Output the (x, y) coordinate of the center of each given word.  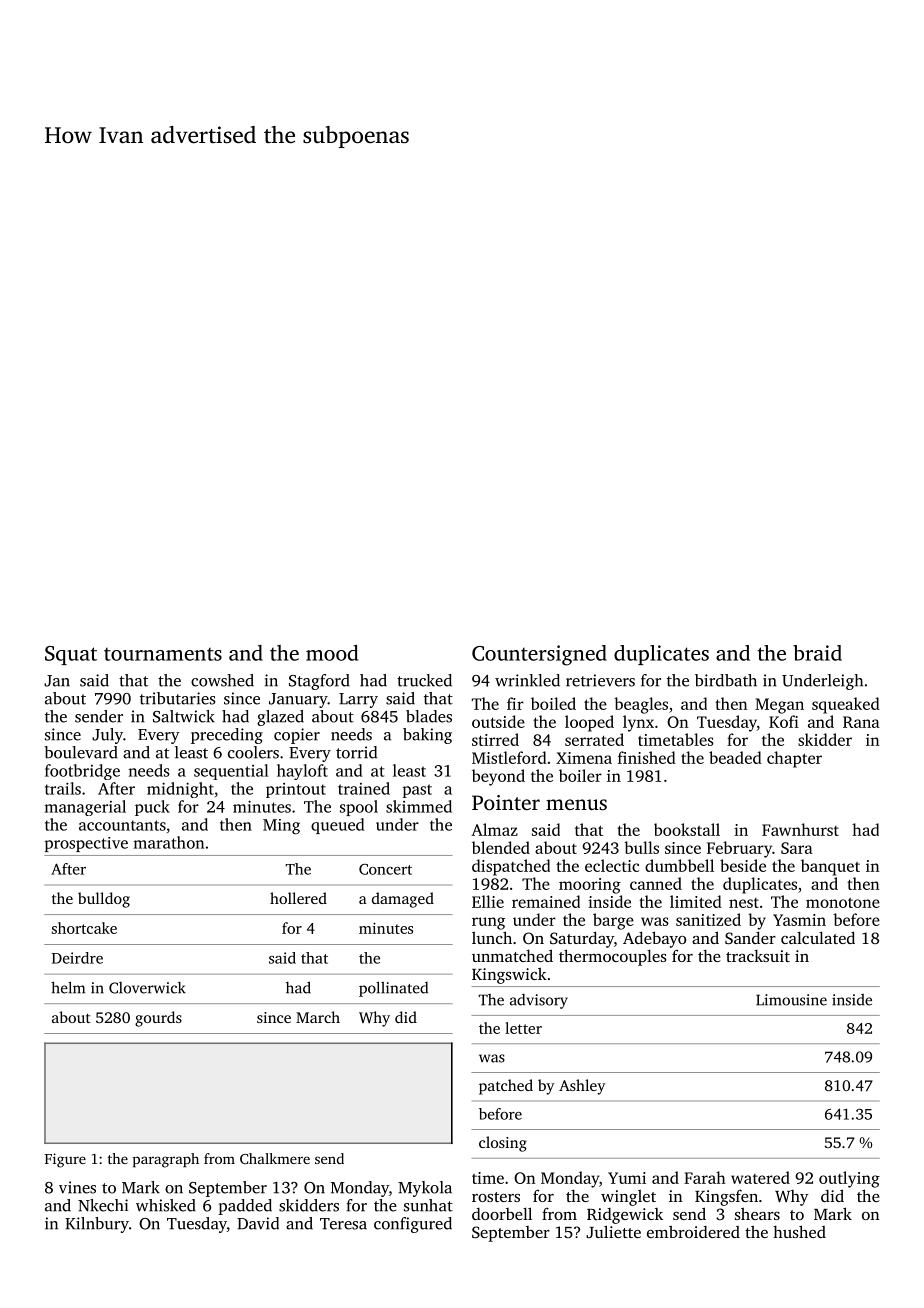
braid (817, 653)
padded (245, 1207)
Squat (71, 655)
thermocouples (613, 957)
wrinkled (527, 680)
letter (523, 1028)
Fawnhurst (800, 829)
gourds (158, 1019)
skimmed (419, 806)
